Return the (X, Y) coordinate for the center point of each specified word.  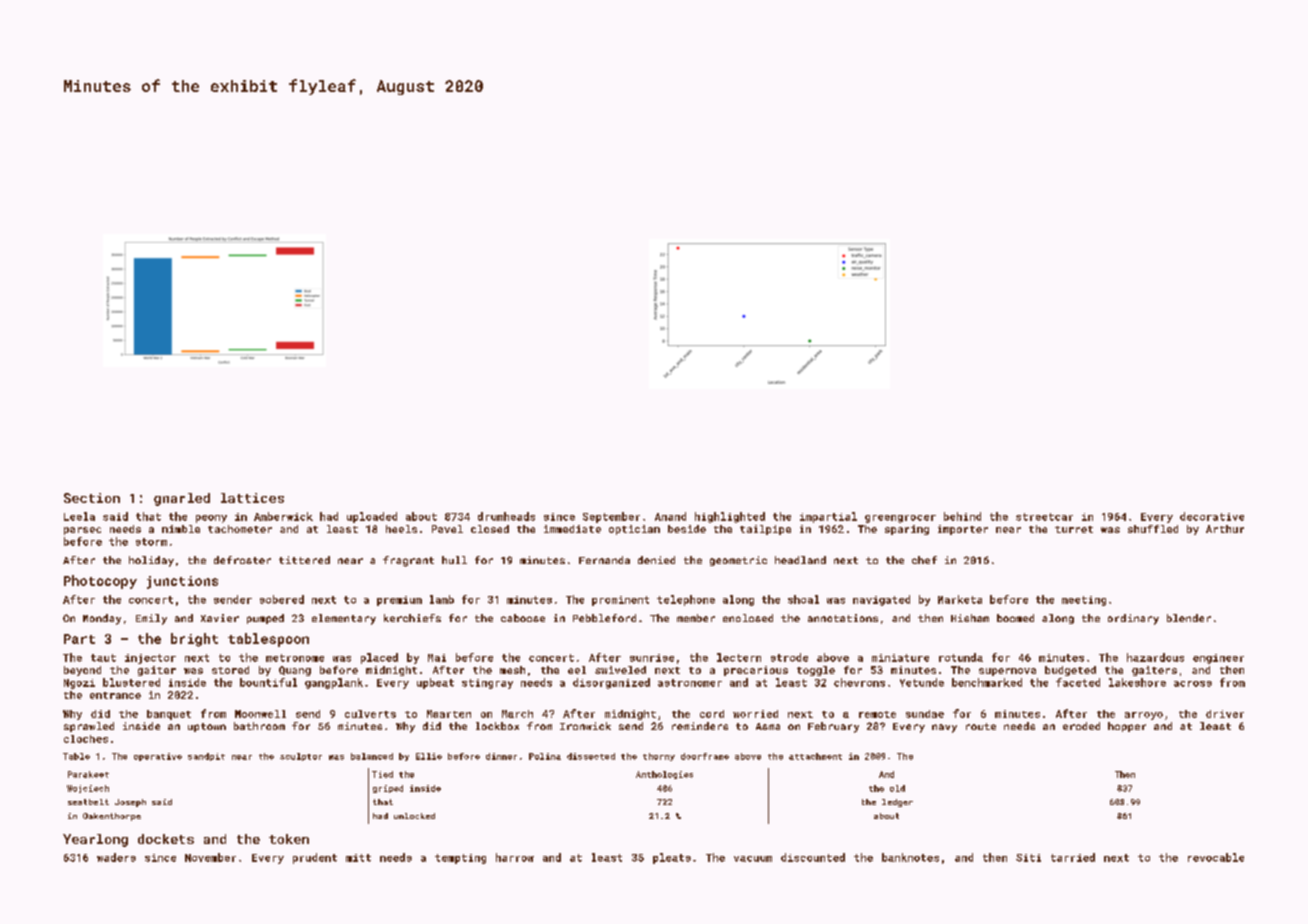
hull (454, 560)
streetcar (1044, 517)
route (981, 726)
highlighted (730, 517)
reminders (700, 726)
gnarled (182, 499)
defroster (242, 560)
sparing (907, 530)
